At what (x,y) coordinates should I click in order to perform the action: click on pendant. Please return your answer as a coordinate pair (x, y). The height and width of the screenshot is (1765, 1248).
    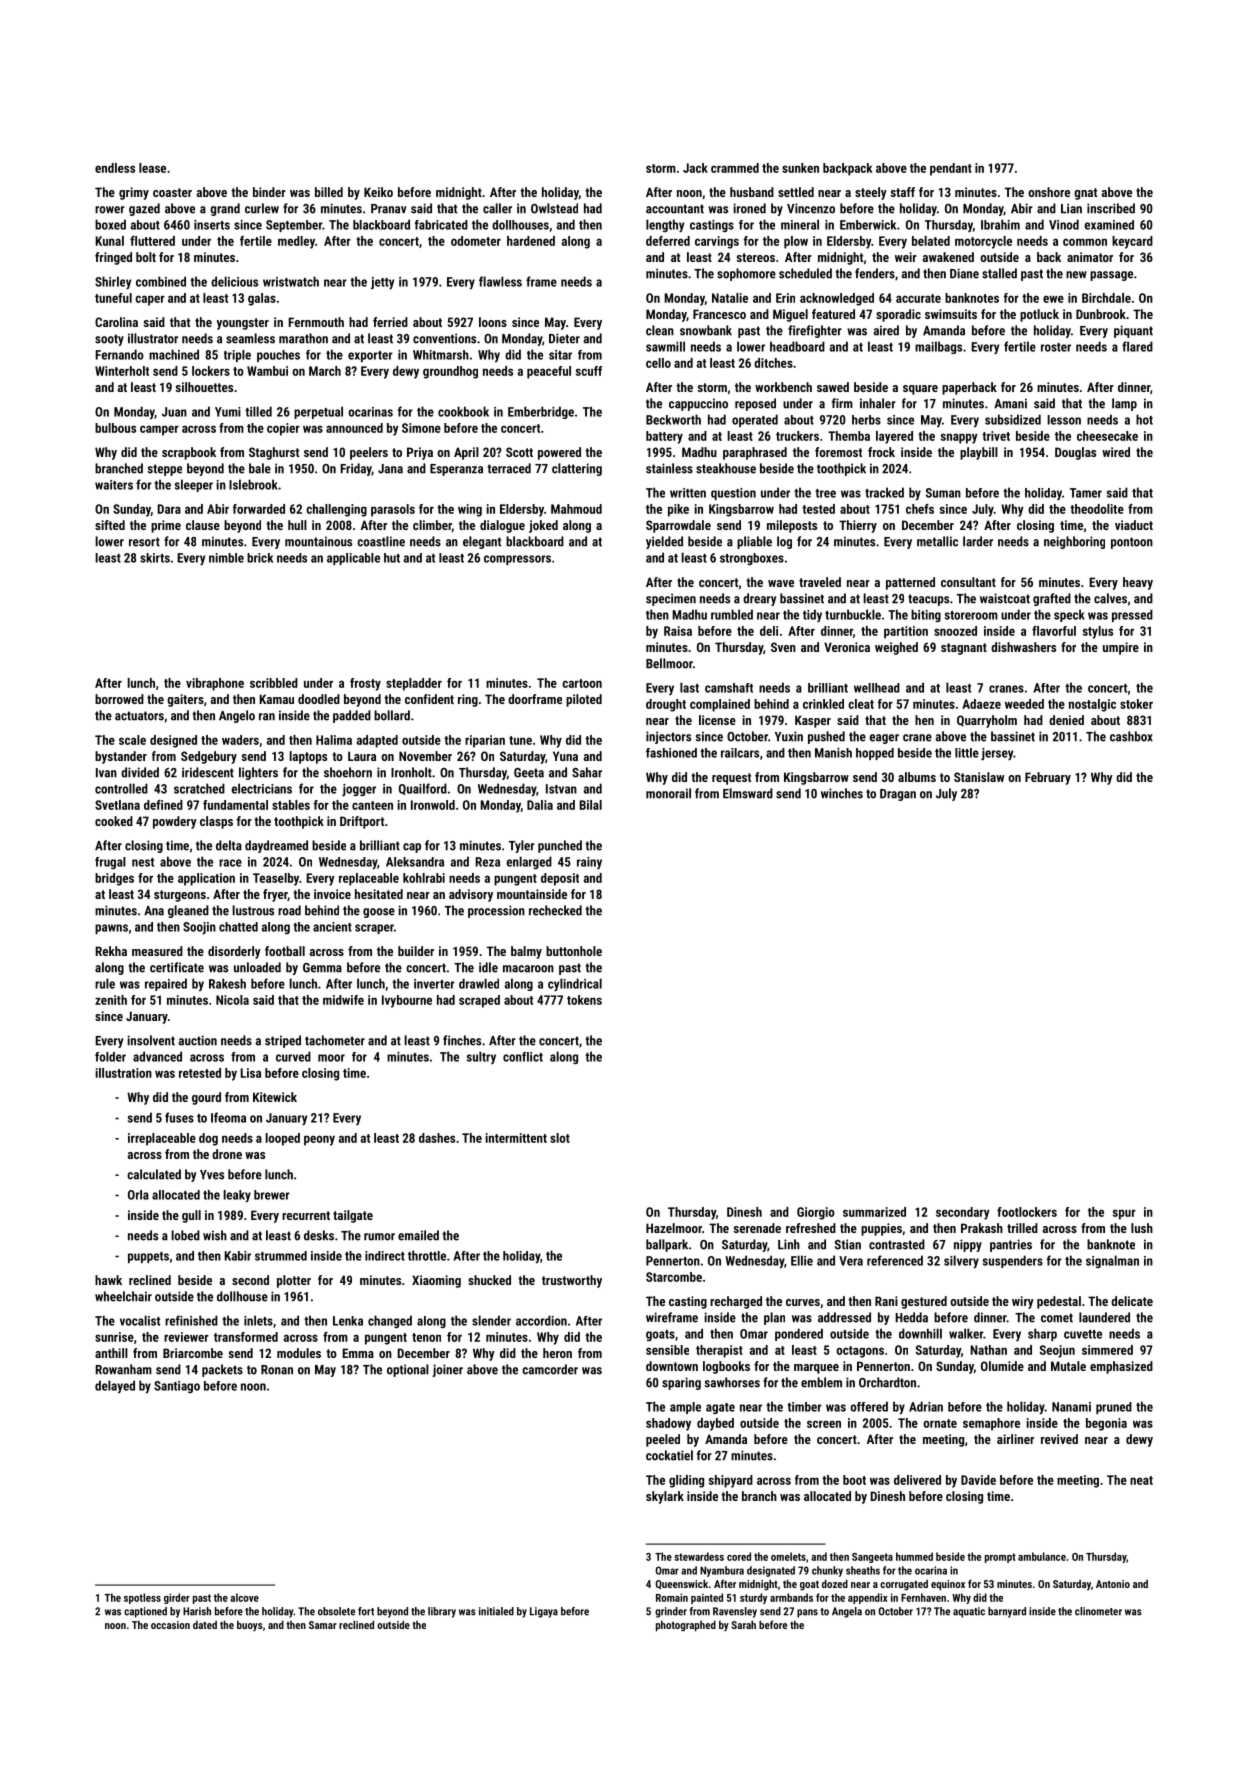
    Looking at the image, I should click on (951, 169).
